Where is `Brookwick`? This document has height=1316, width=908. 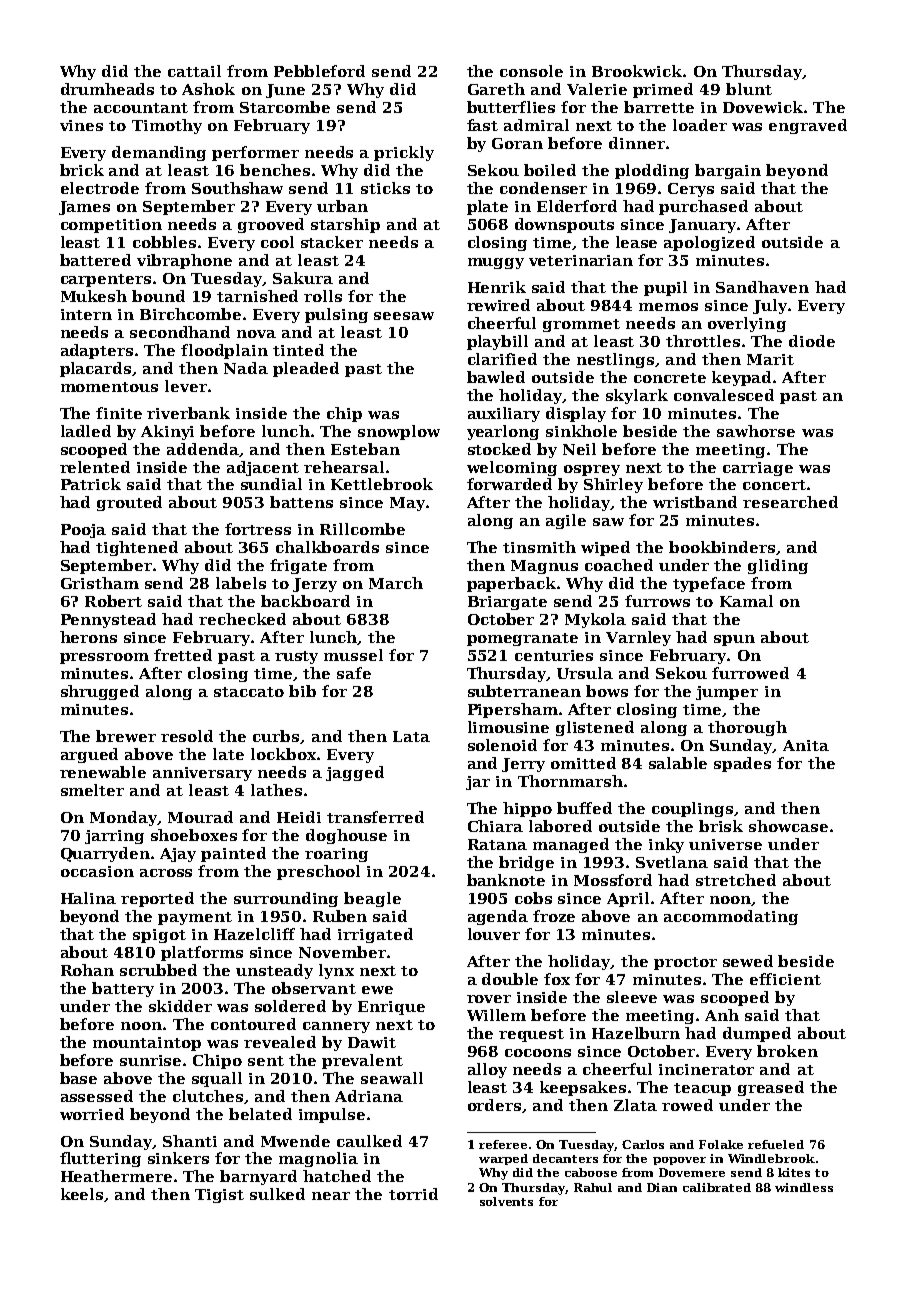 Brookwick is located at coordinates (637, 71).
